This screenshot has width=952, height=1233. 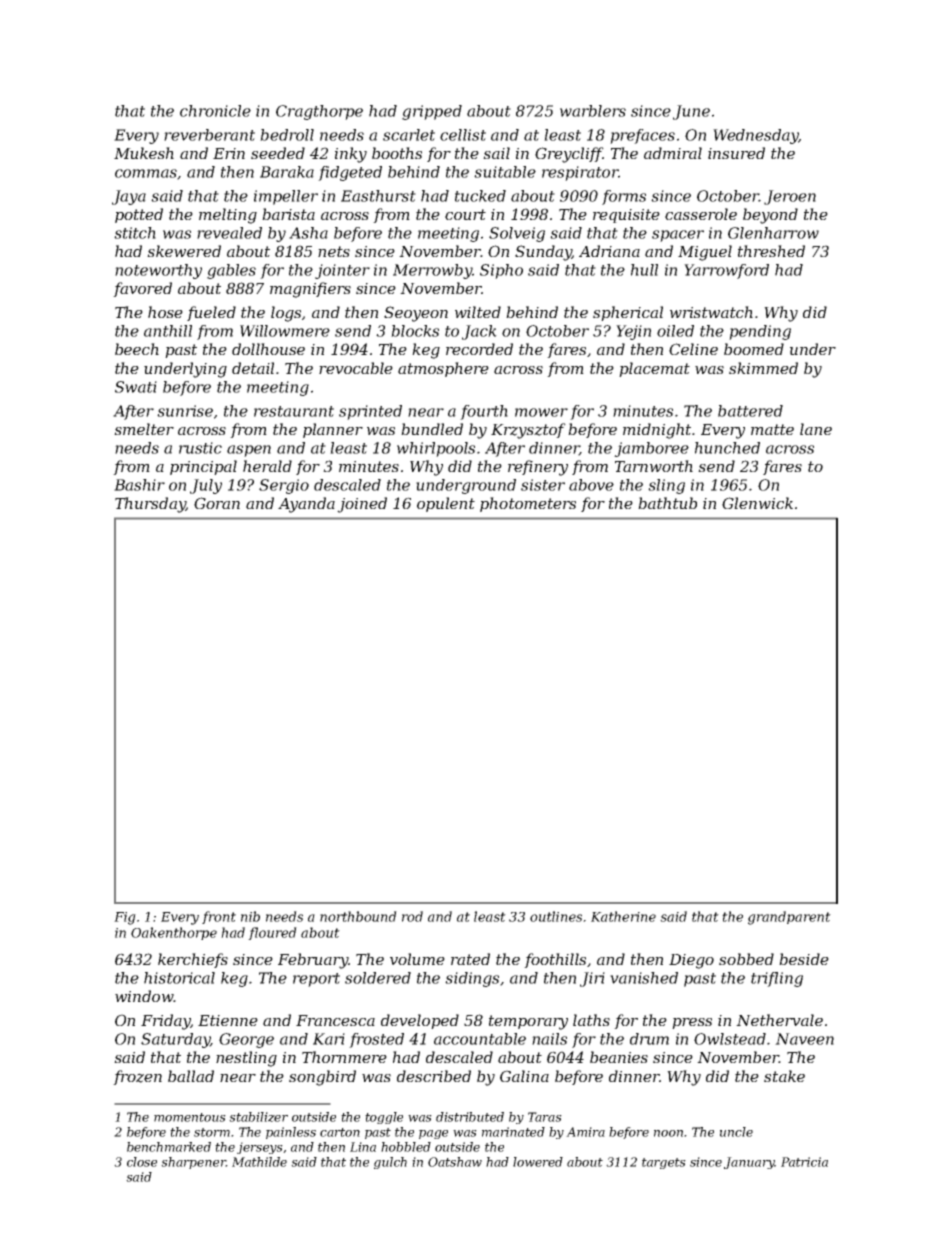 I want to click on booths, so click(x=397, y=153).
